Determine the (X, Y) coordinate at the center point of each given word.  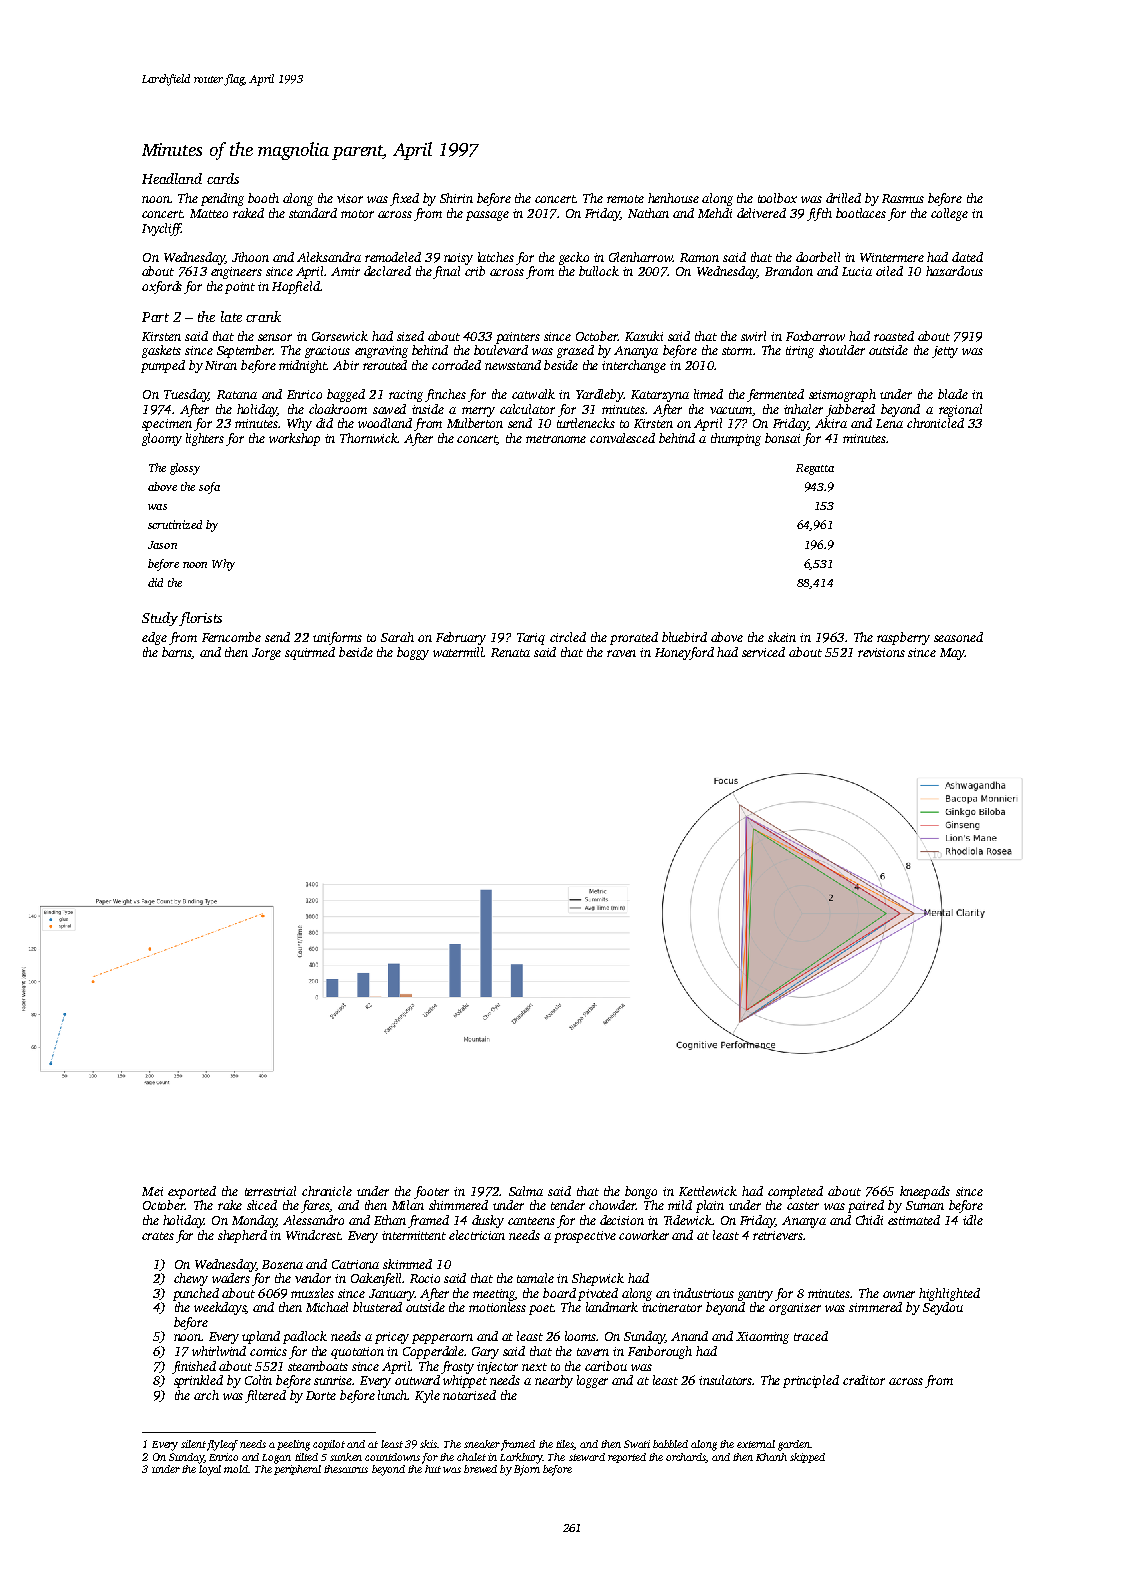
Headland (172, 178)
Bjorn (527, 1470)
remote (625, 199)
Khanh (771, 1457)
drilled (843, 198)
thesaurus (346, 1469)
